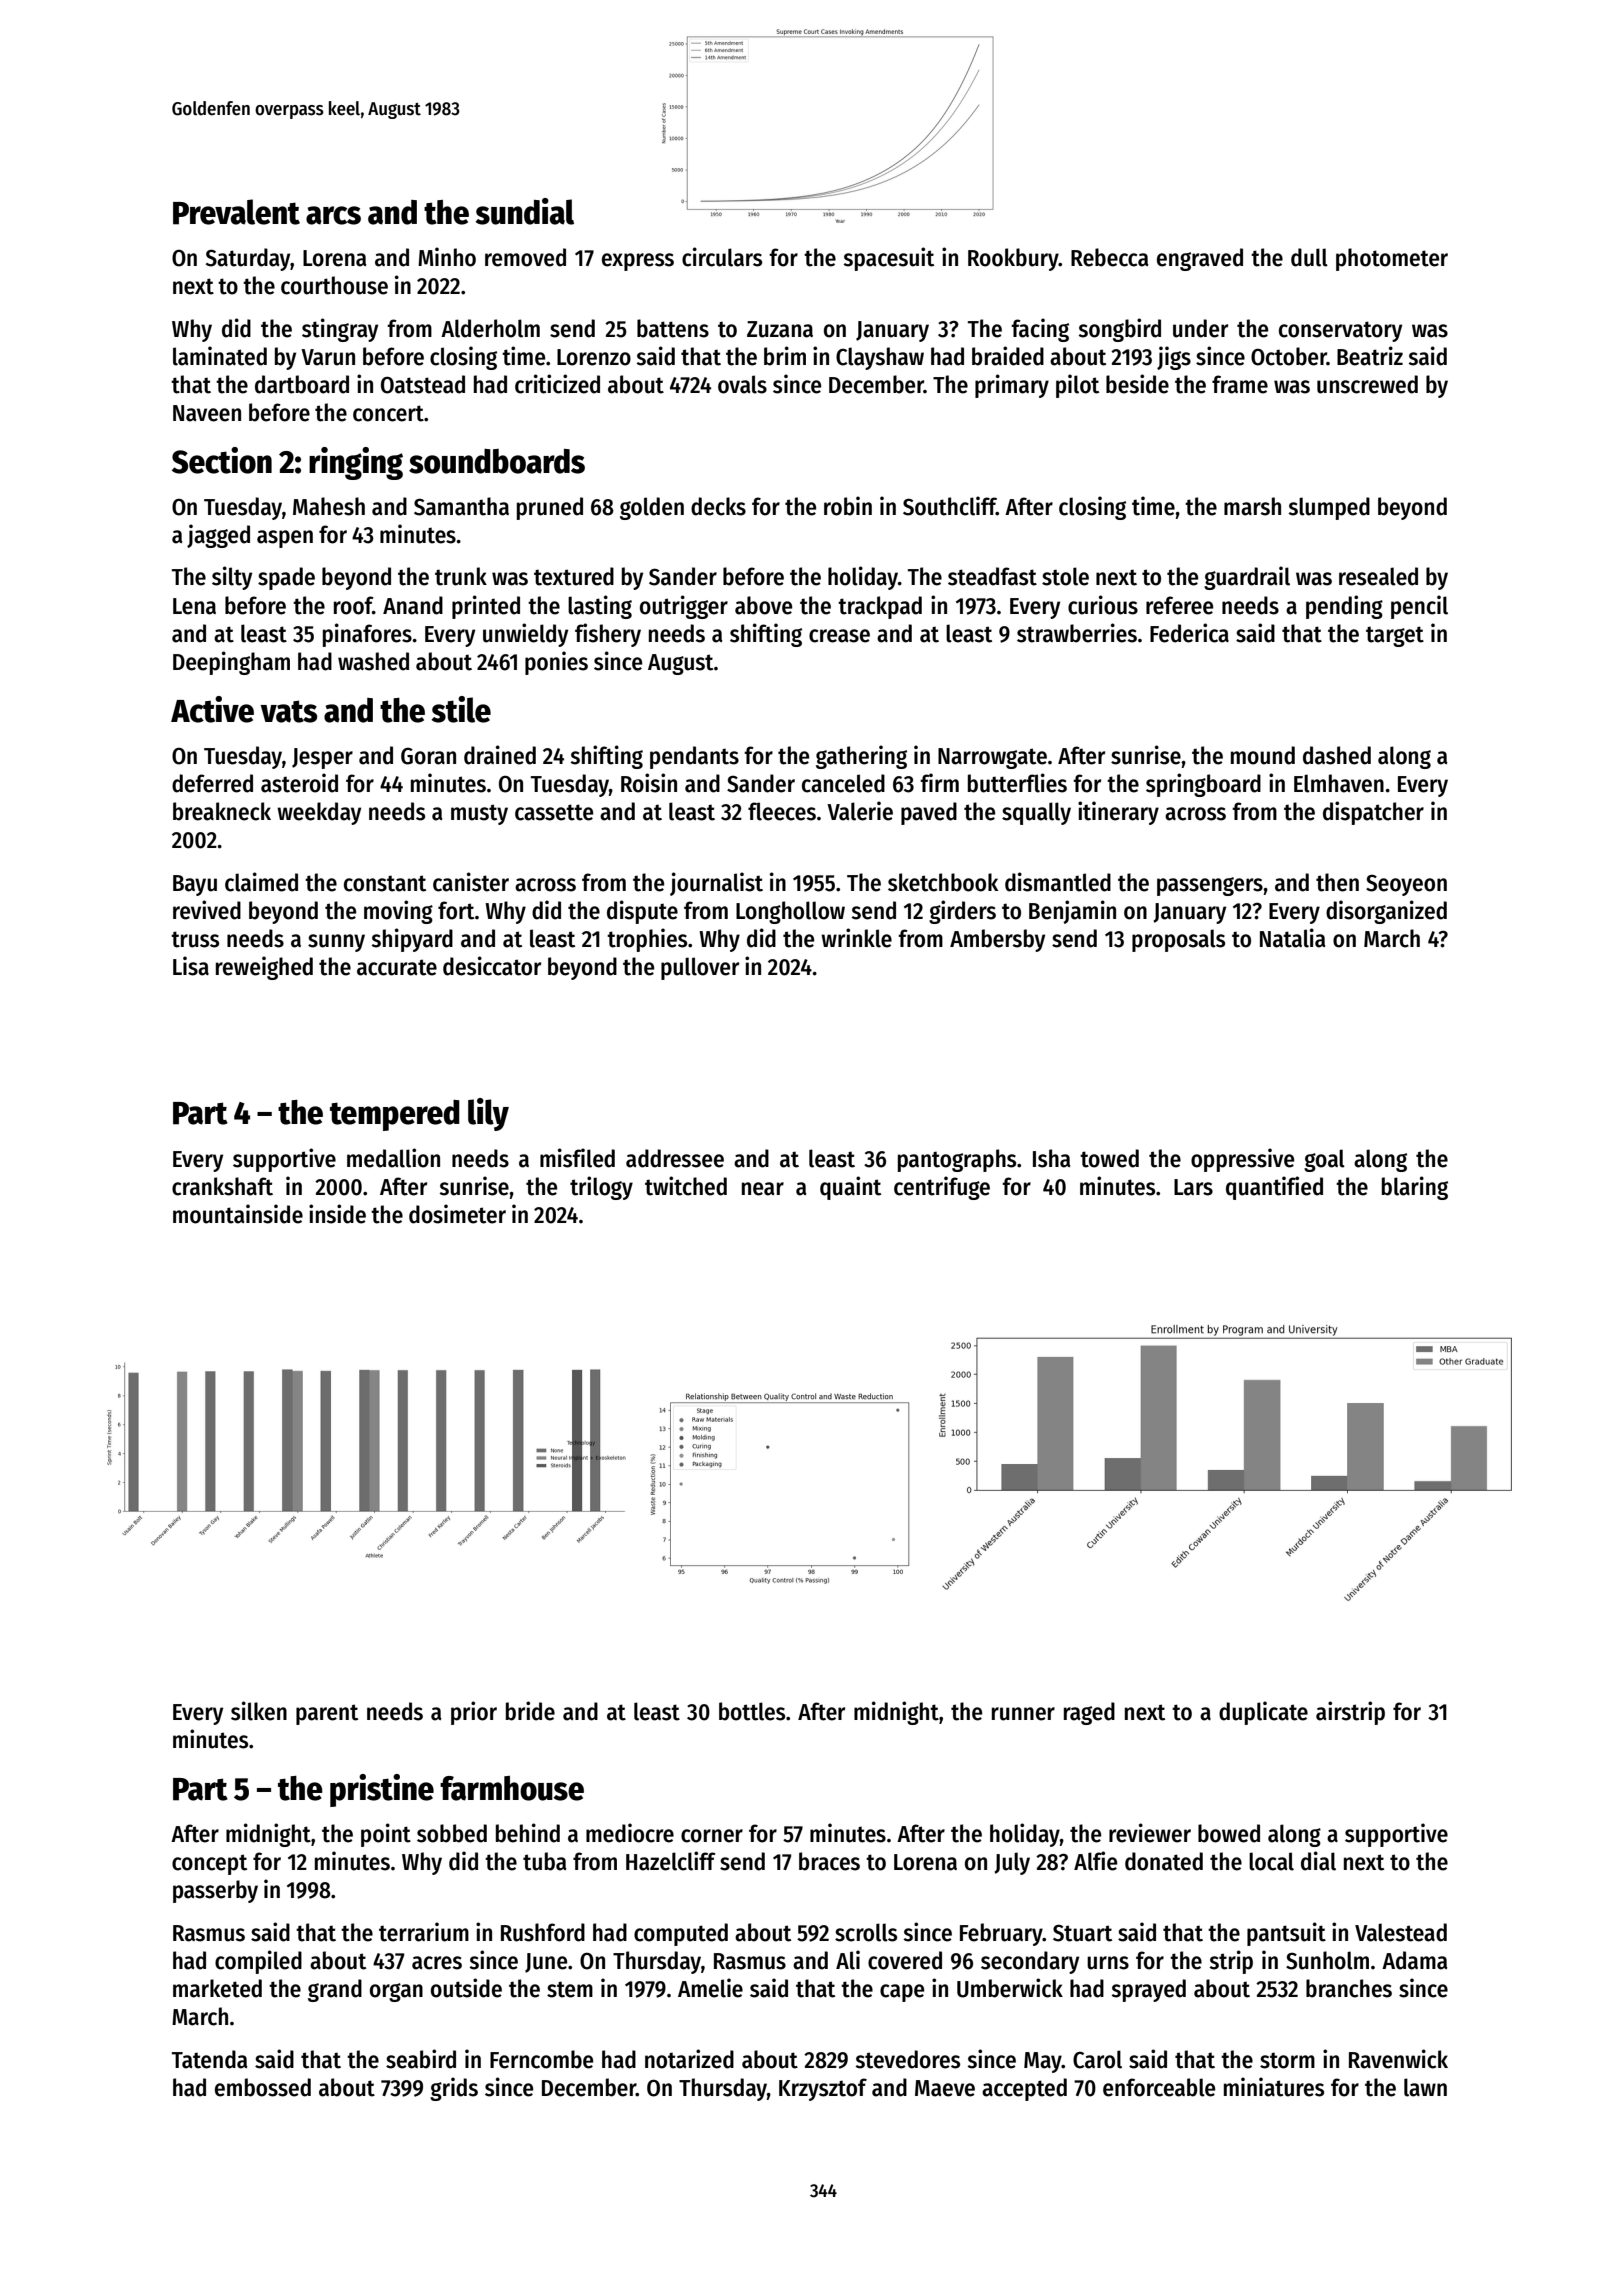 The height and width of the screenshot is (2292, 1620). I want to click on dull, so click(1309, 257).
